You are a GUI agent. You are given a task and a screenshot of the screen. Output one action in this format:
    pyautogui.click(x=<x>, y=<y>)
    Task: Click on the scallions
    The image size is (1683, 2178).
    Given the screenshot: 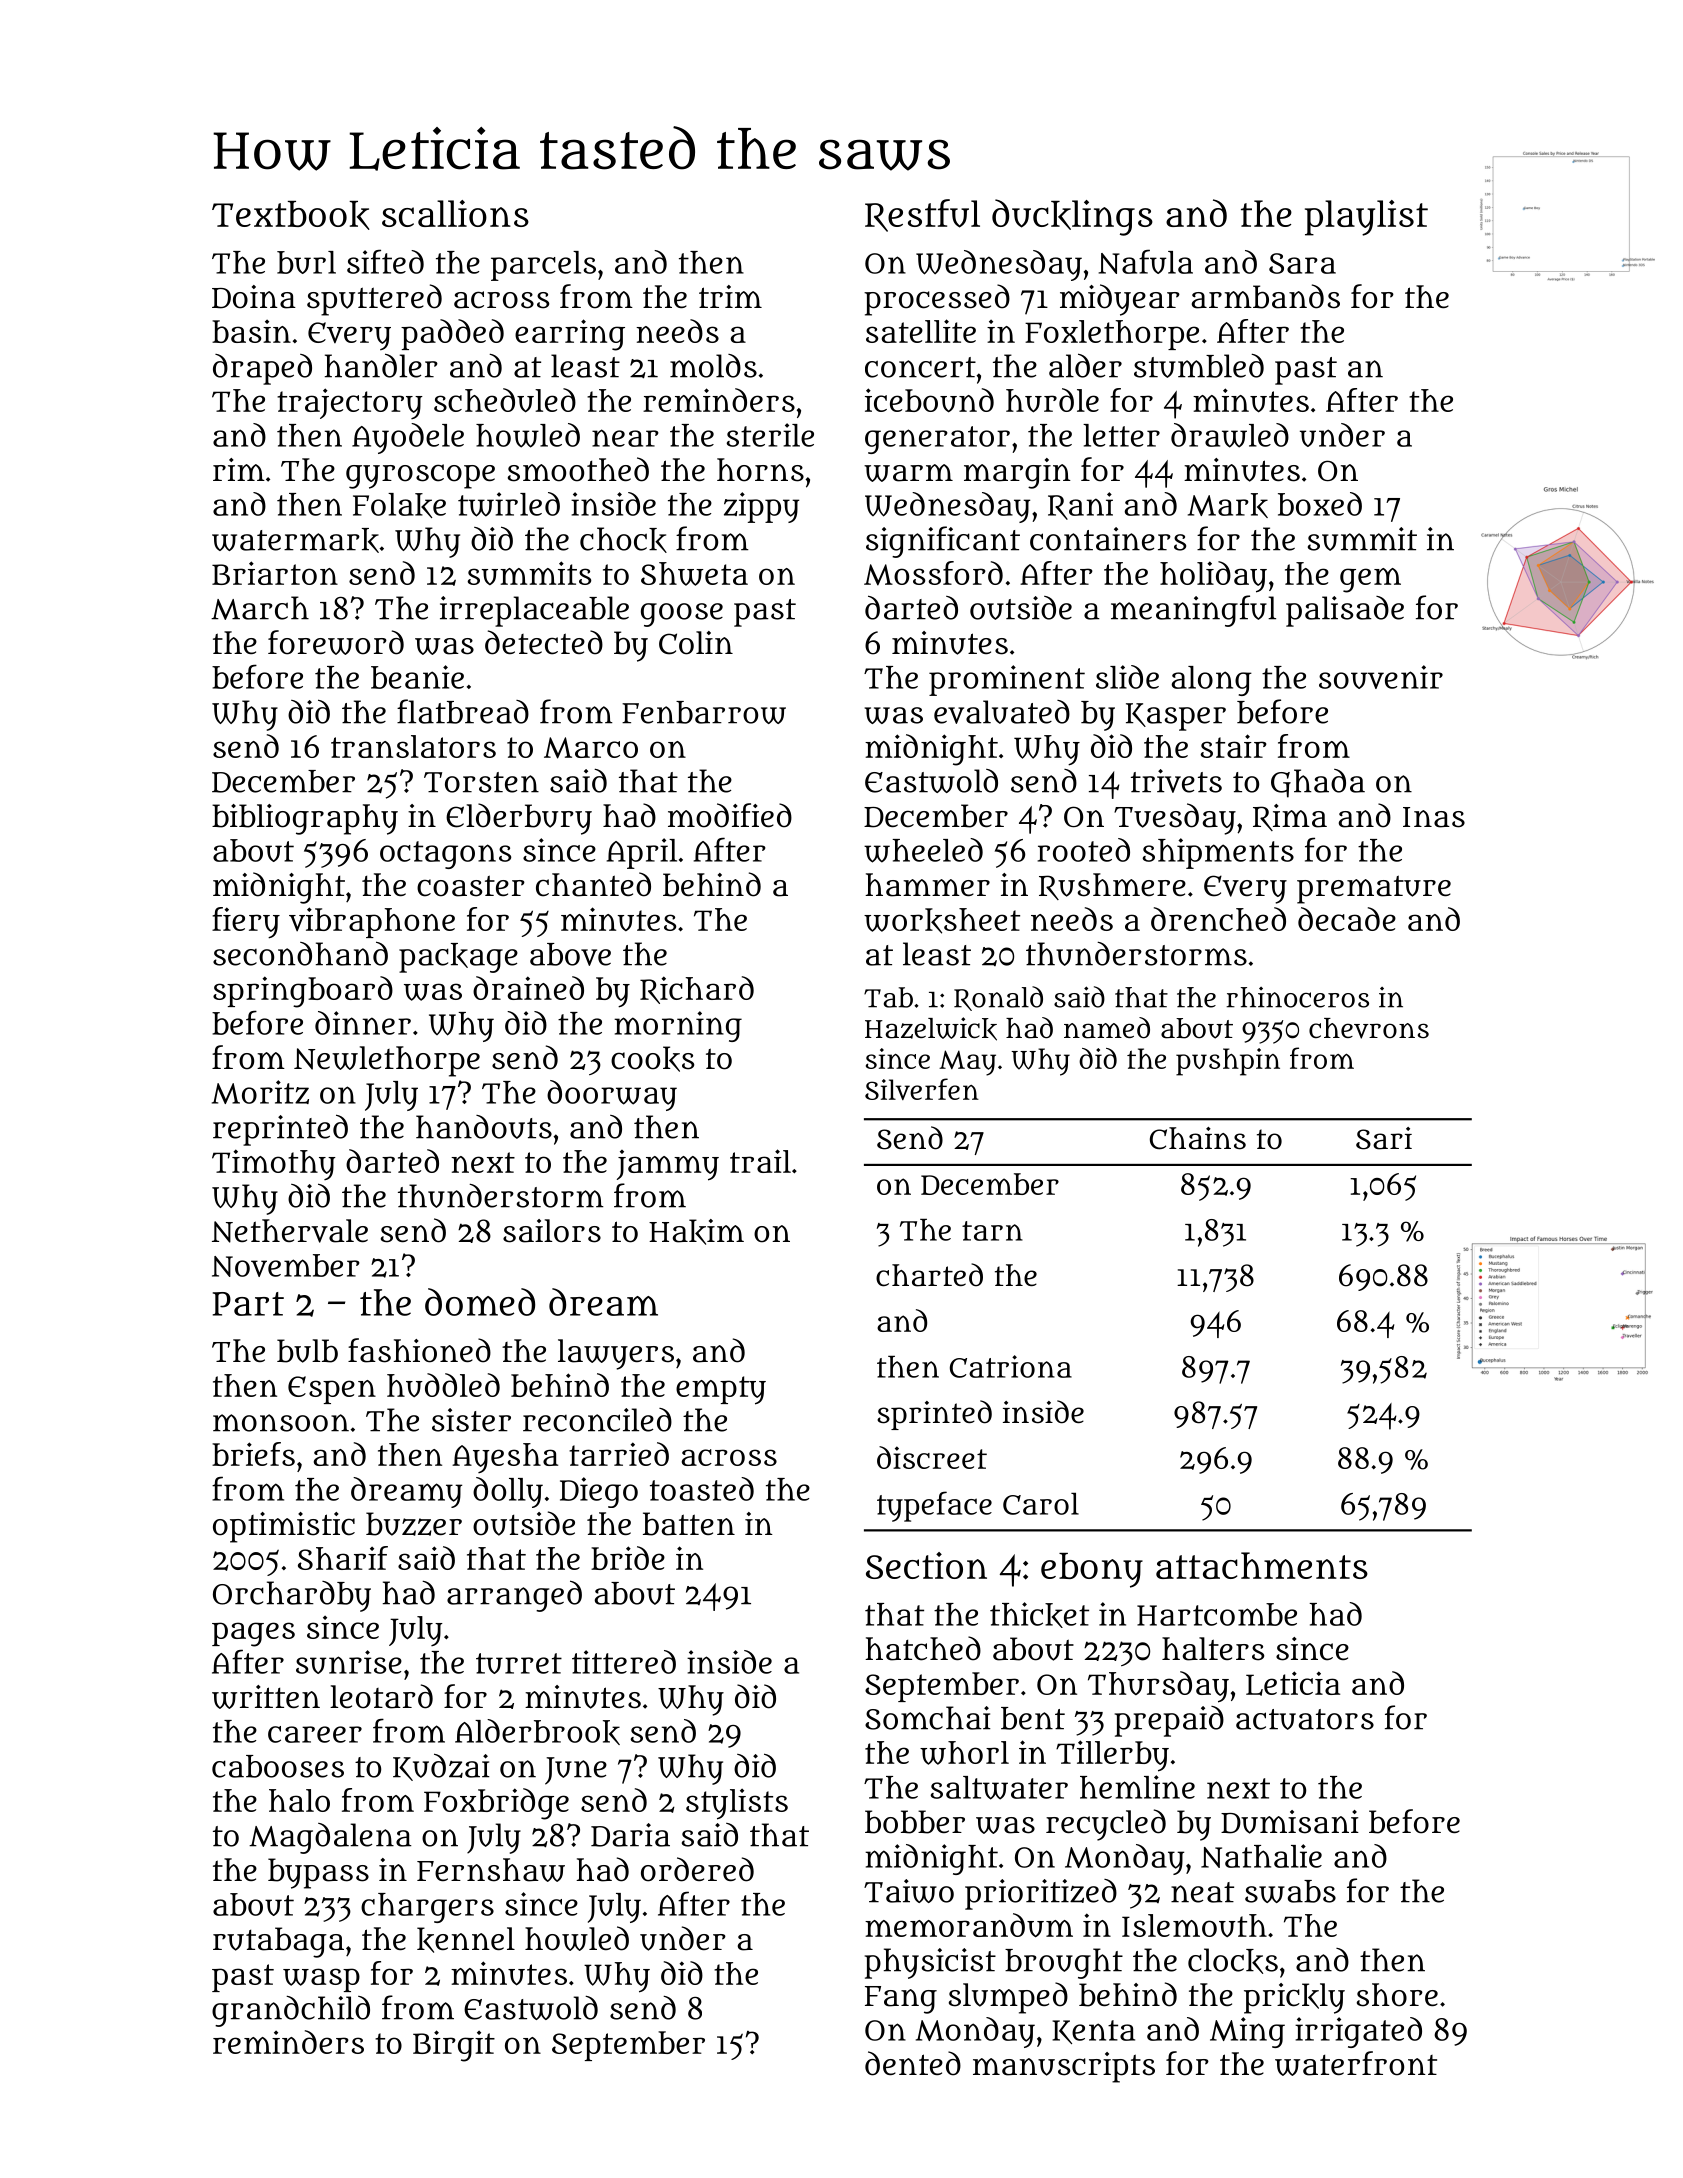 What is the action you would take?
    pyautogui.click(x=455, y=213)
